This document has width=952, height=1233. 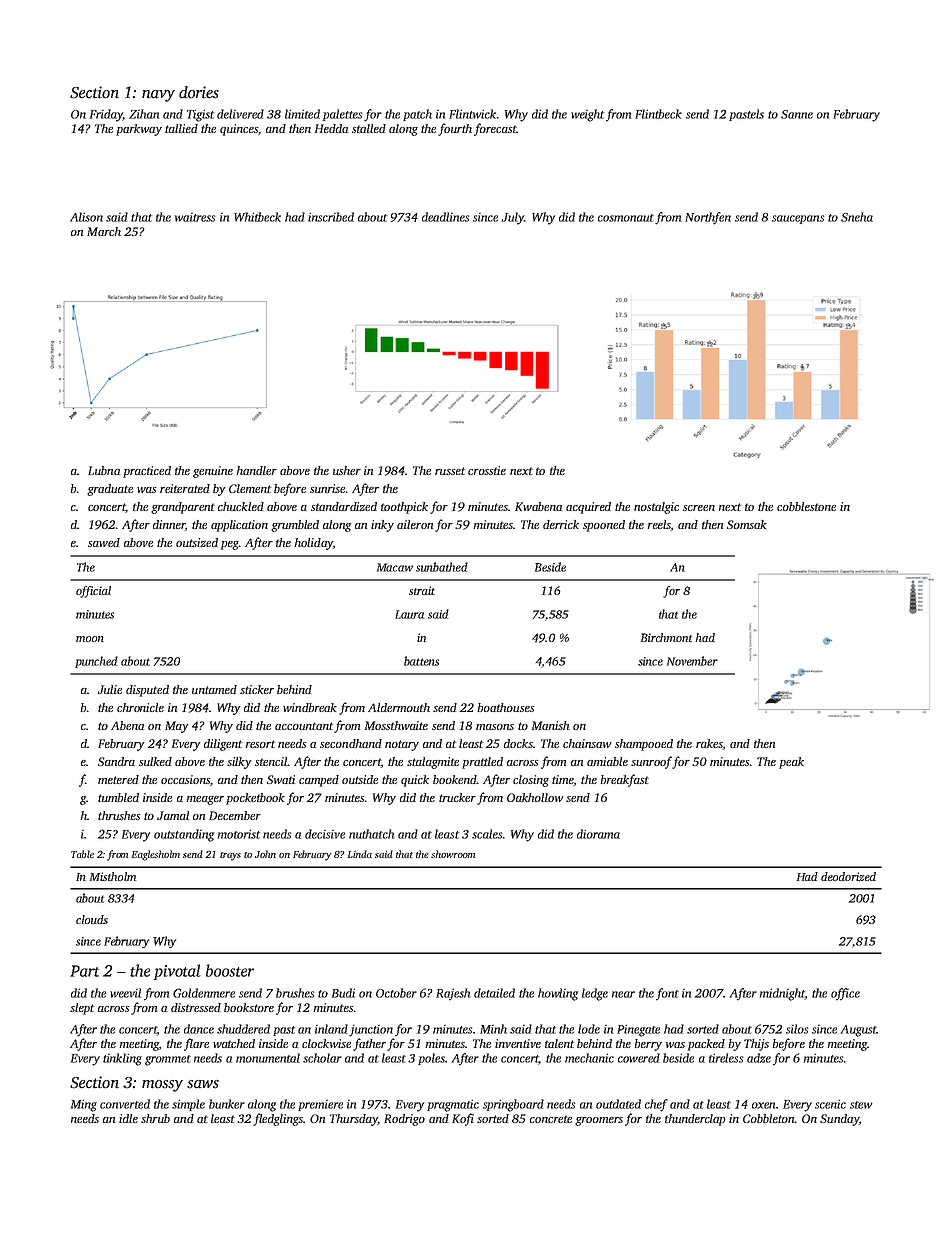 What do you see at coordinates (666, 637) in the document?
I see `Birchmont` at bounding box center [666, 637].
